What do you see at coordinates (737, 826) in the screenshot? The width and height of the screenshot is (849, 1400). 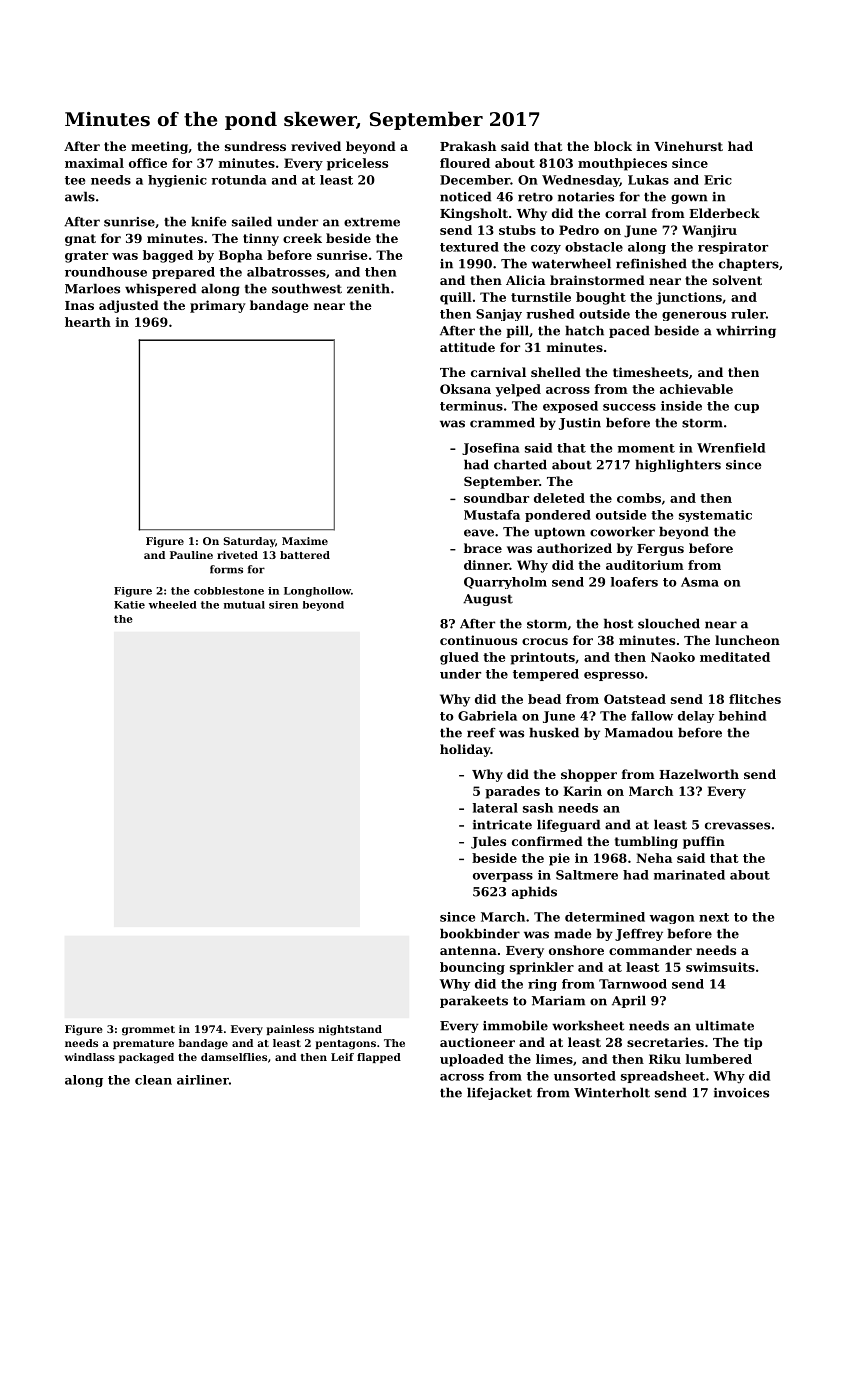 I see `crevasses` at bounding box center [737, 826].
